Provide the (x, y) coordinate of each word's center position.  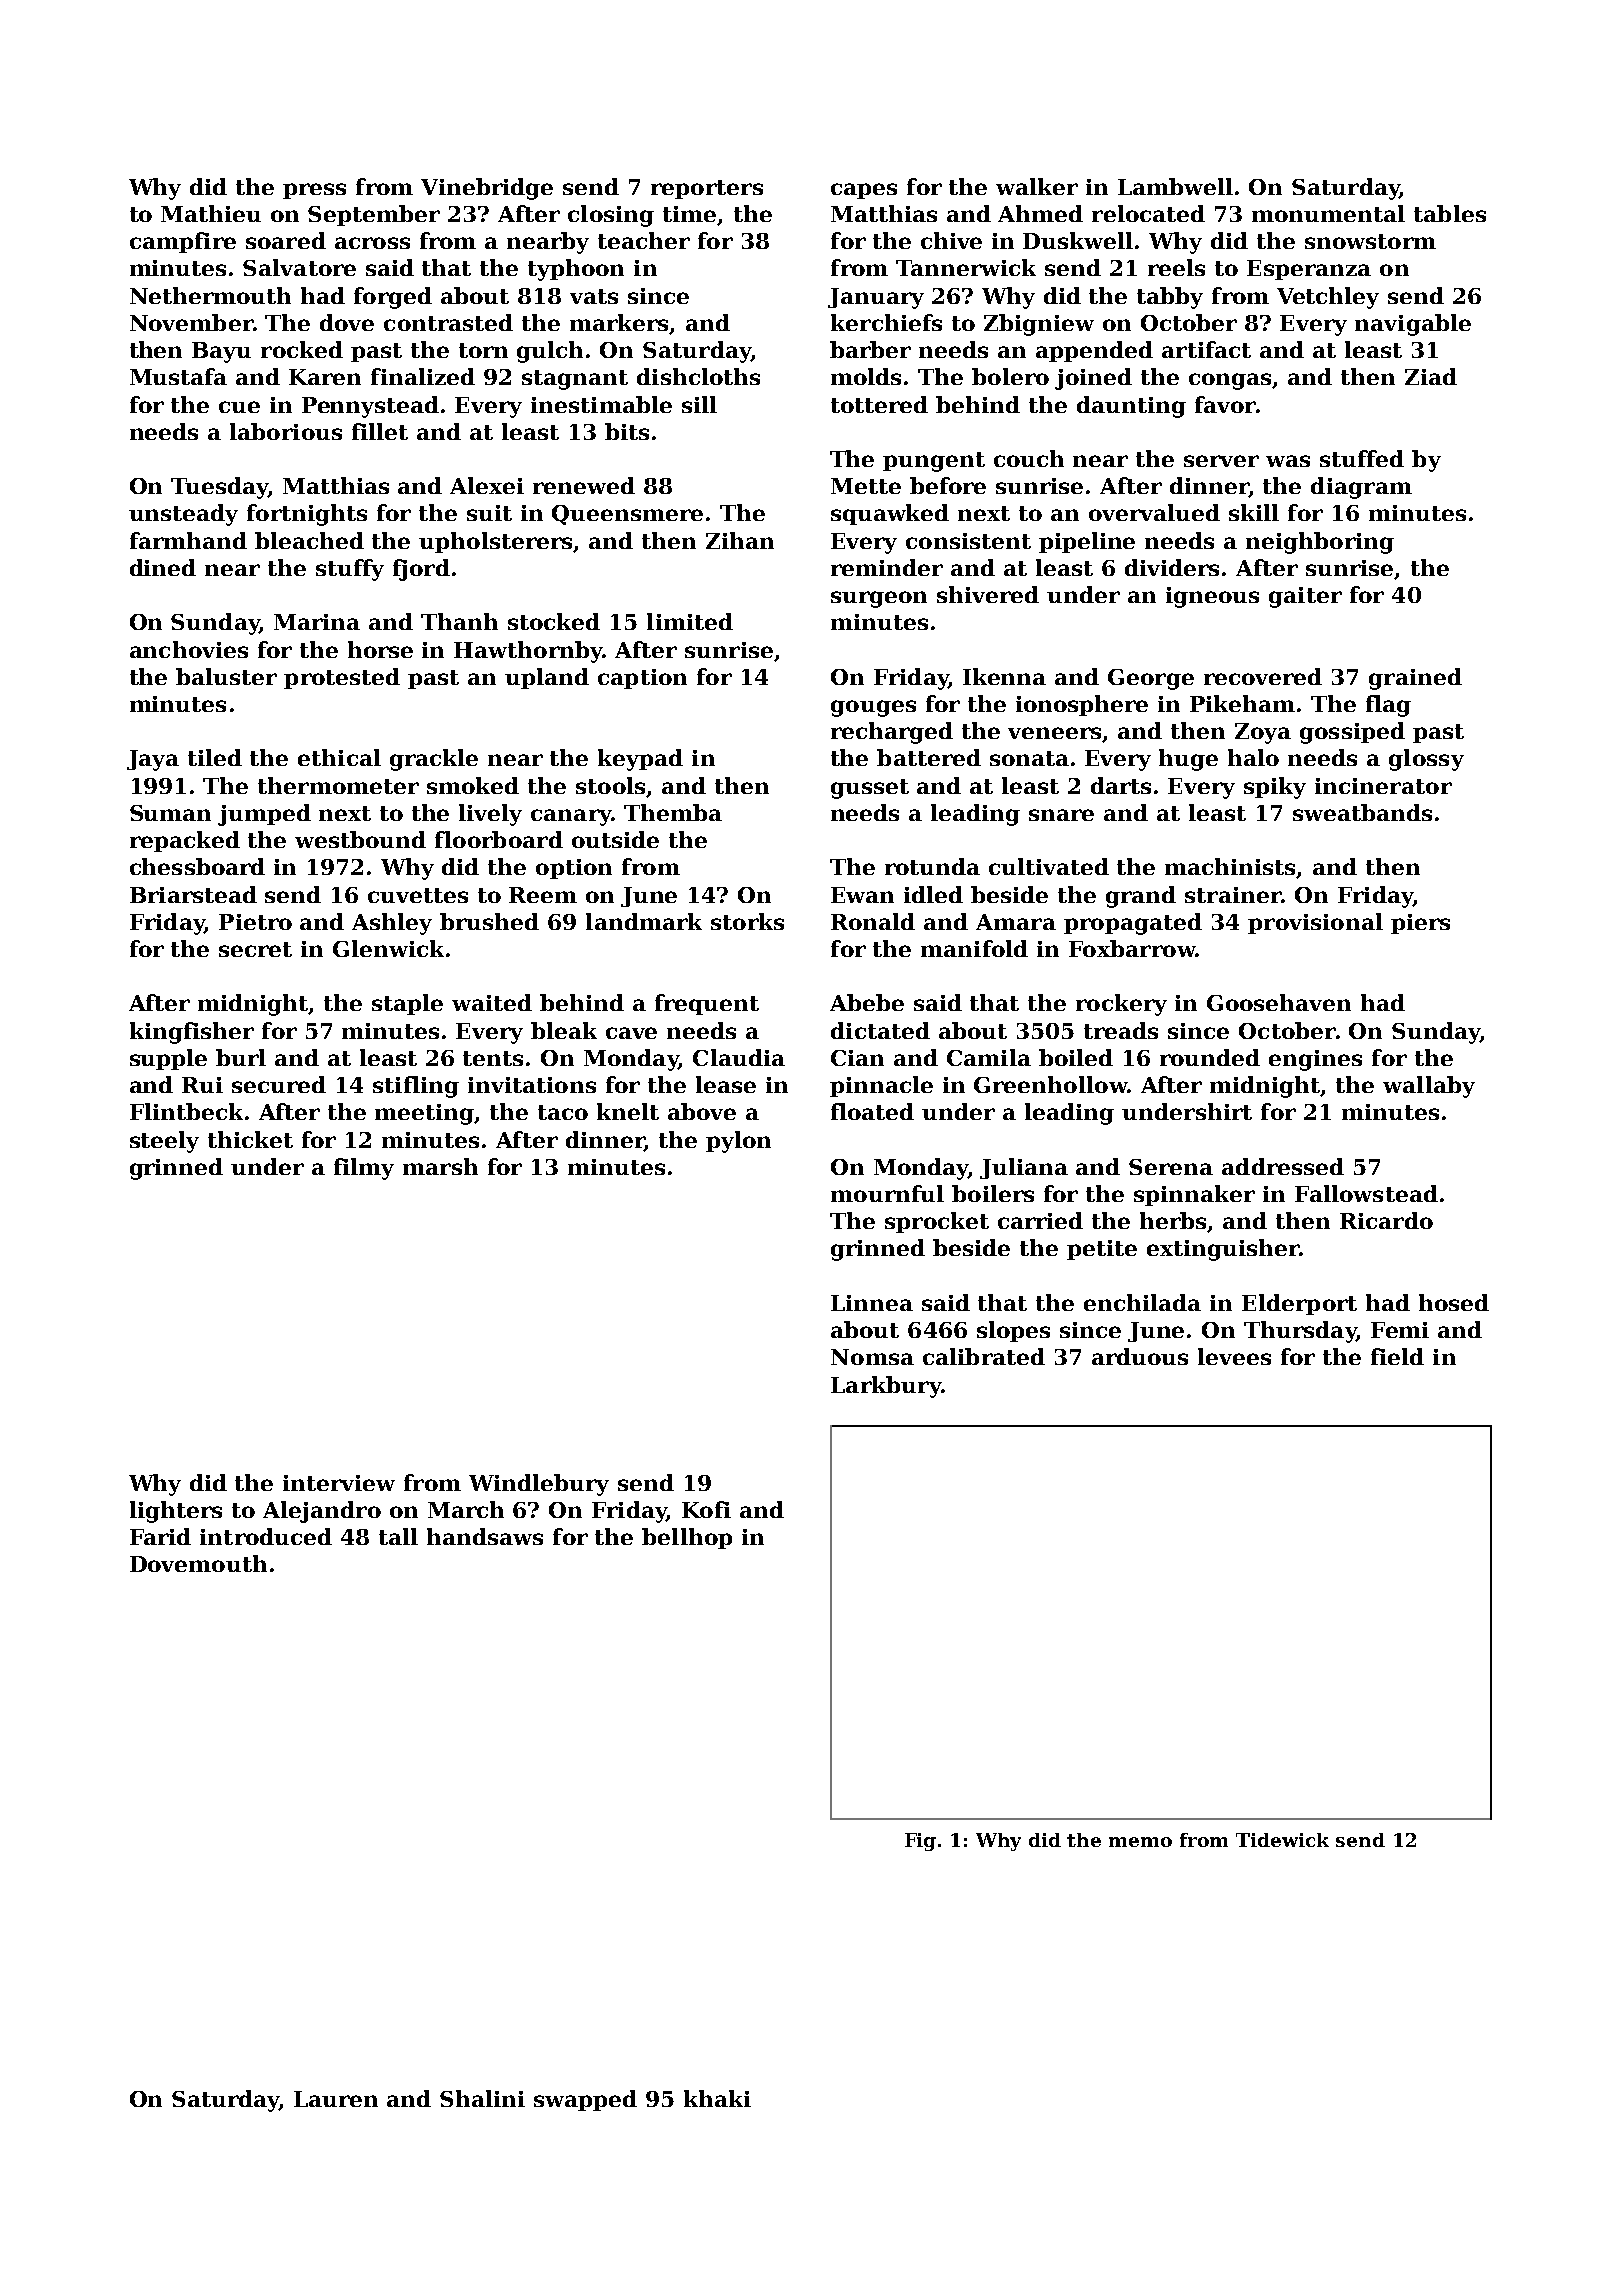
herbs (1174, 1222)
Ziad (1431, 376)
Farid (160, 1536)
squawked (890, 514)
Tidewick (1282, 1840)
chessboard (197, 866)
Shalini (482, 2098)
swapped (585, 2100)
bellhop (687, 1538)
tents (493, 1058)
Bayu (221, 352)
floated (872, 1111)
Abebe (867, 1002)
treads (1121, 1030)
